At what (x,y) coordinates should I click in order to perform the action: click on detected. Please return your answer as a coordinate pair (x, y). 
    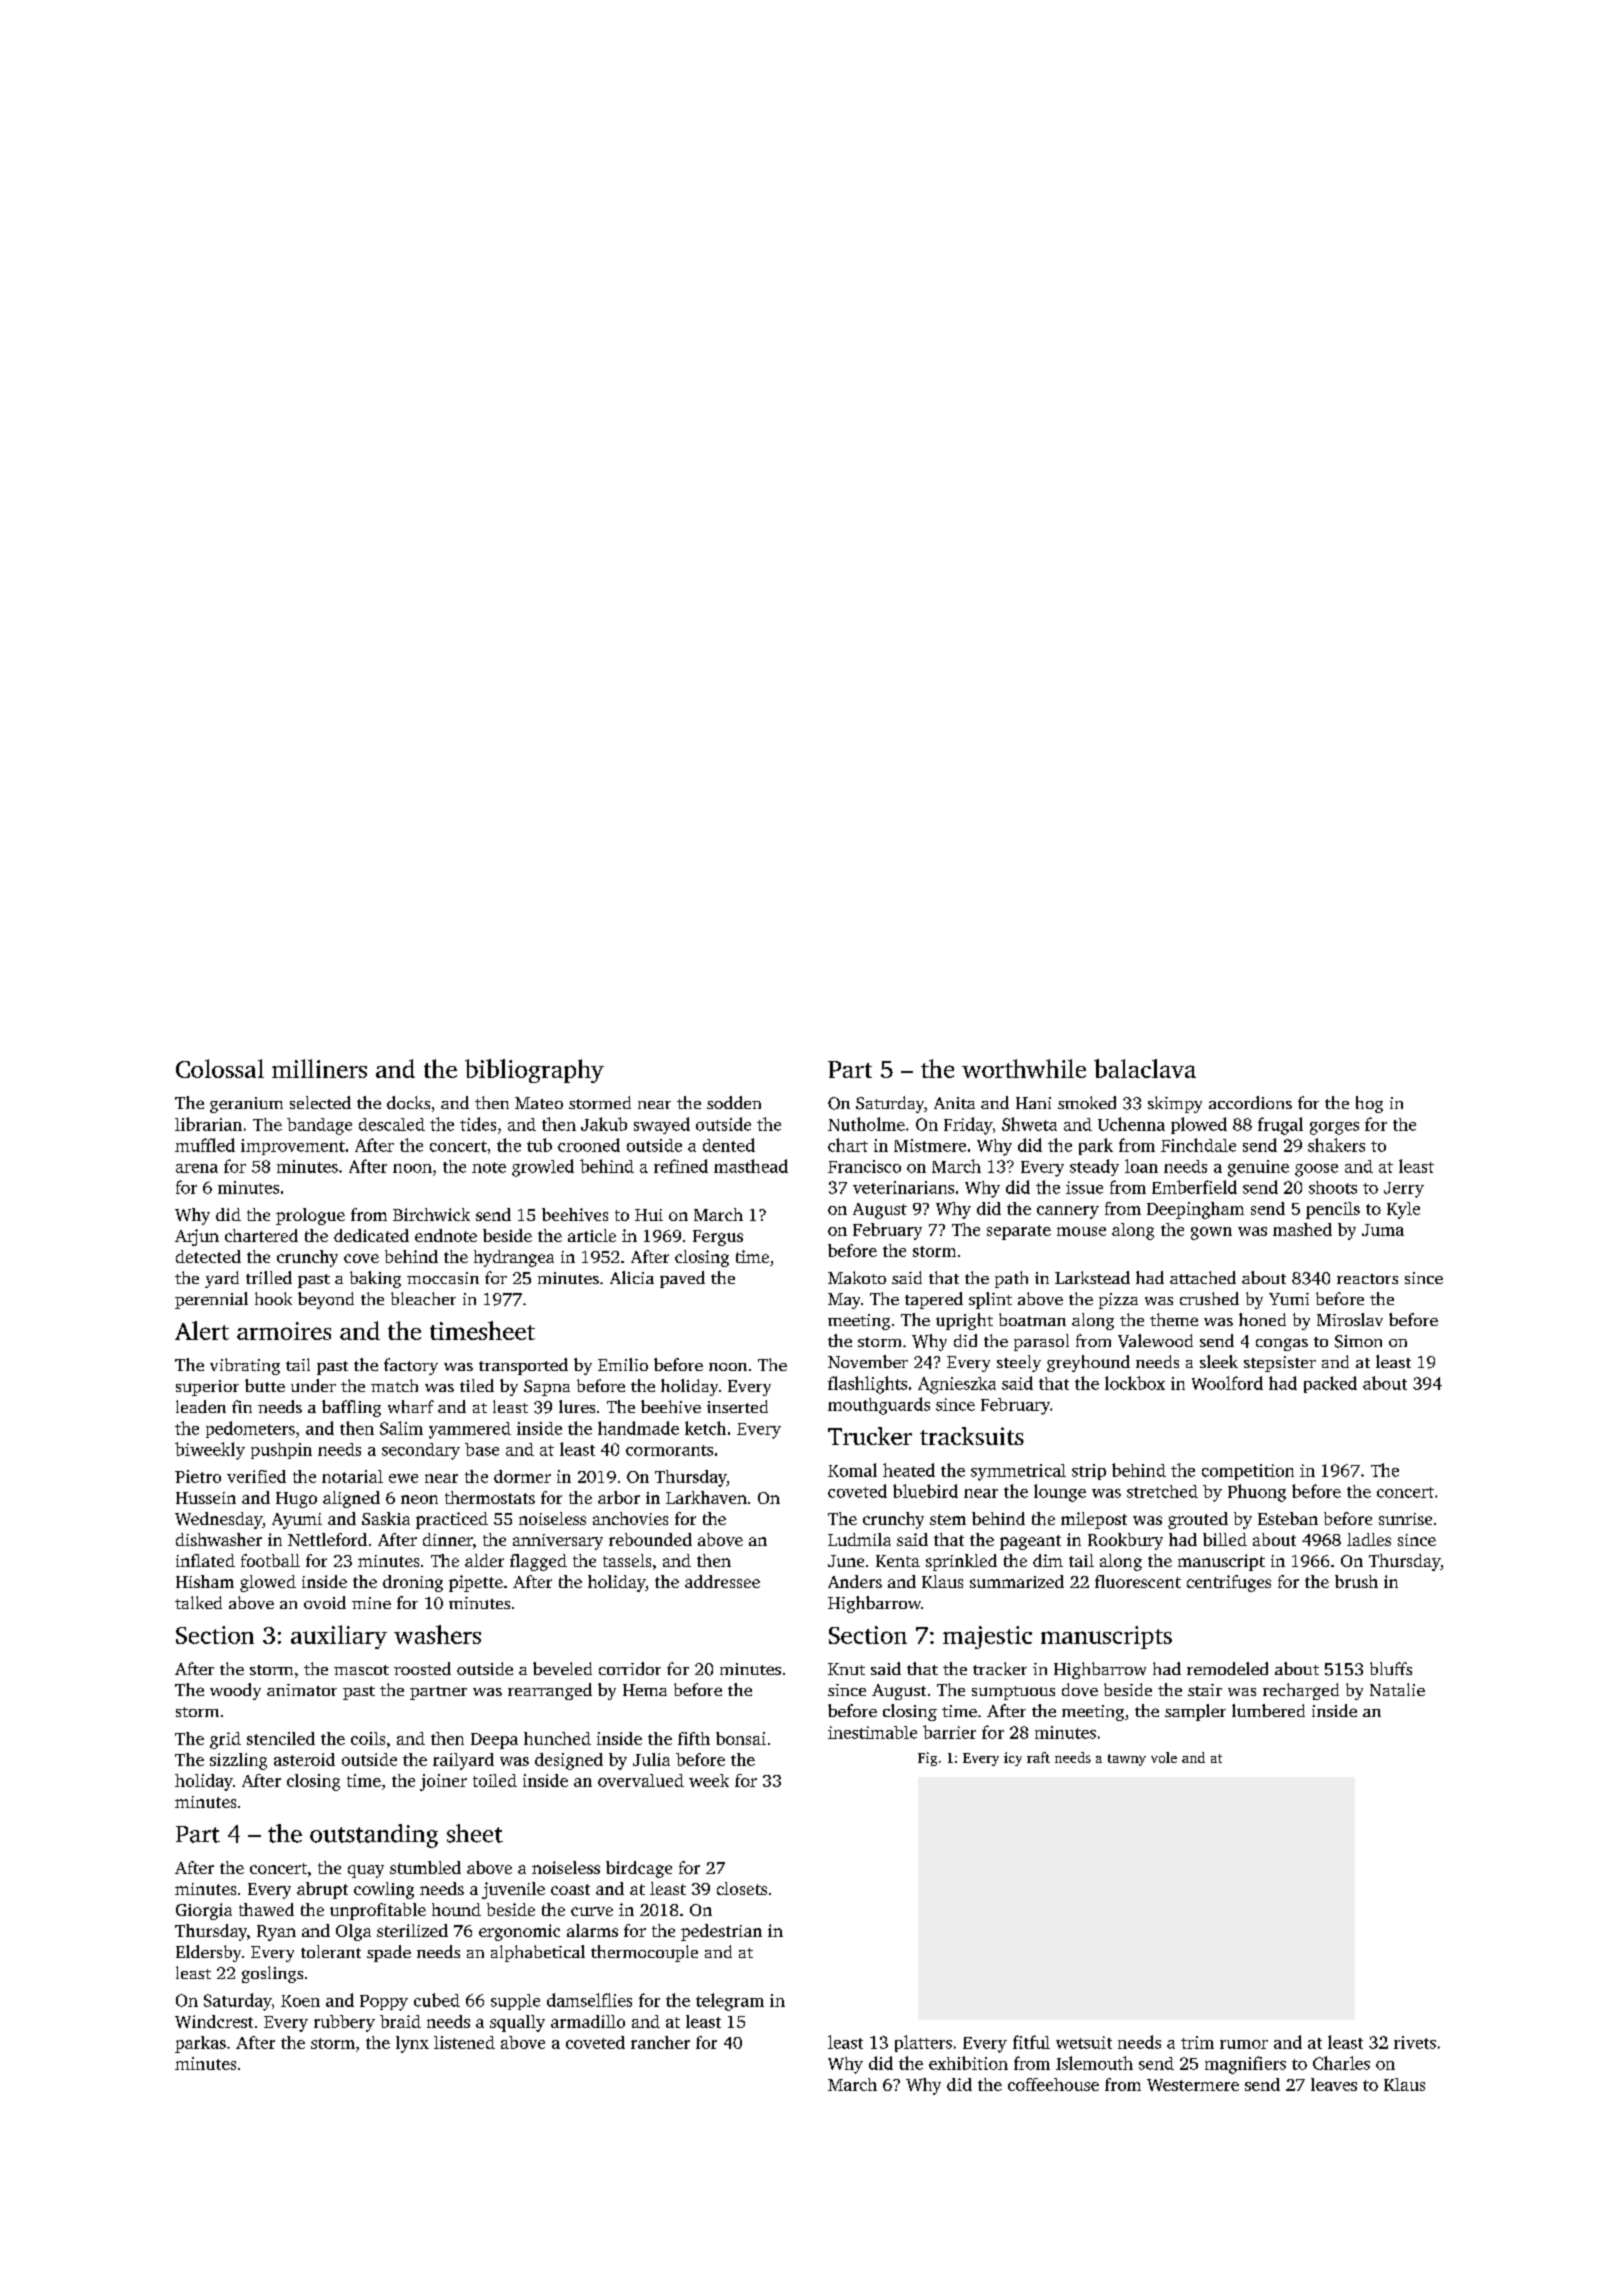
    Looking at the image, I should click on (208, 1256).
